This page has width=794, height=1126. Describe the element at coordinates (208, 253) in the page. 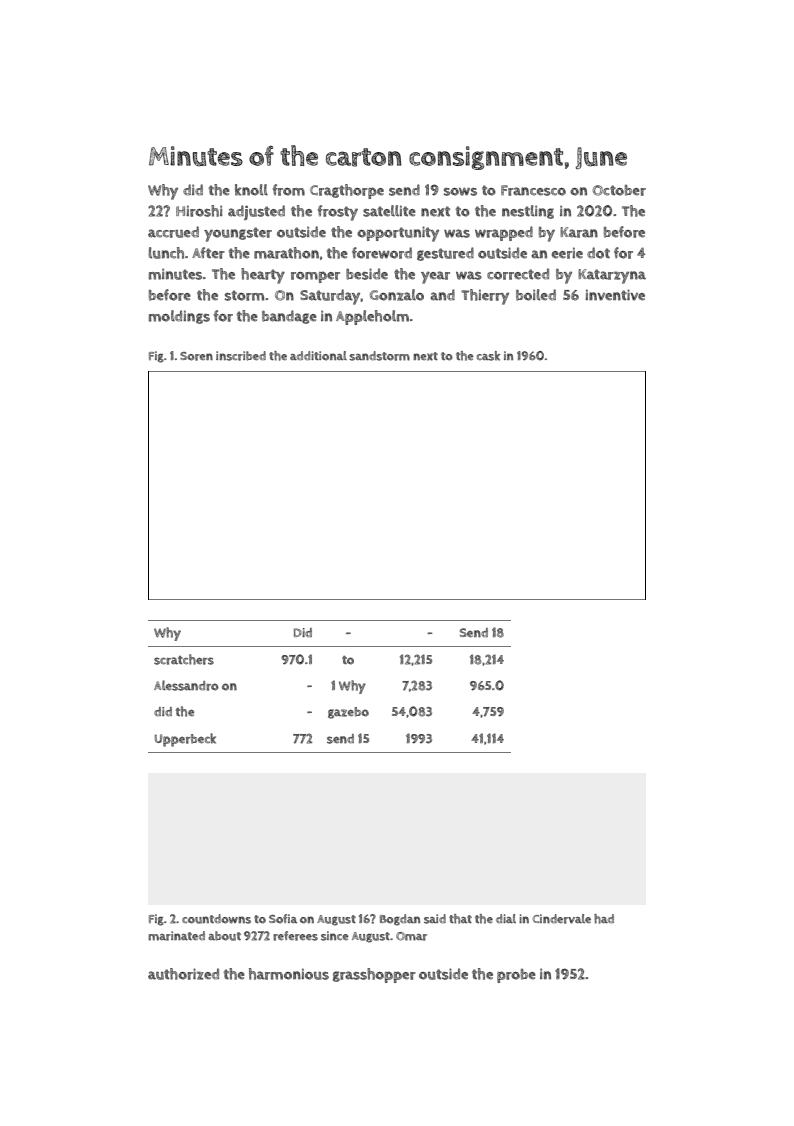

I see `After` at that location.
